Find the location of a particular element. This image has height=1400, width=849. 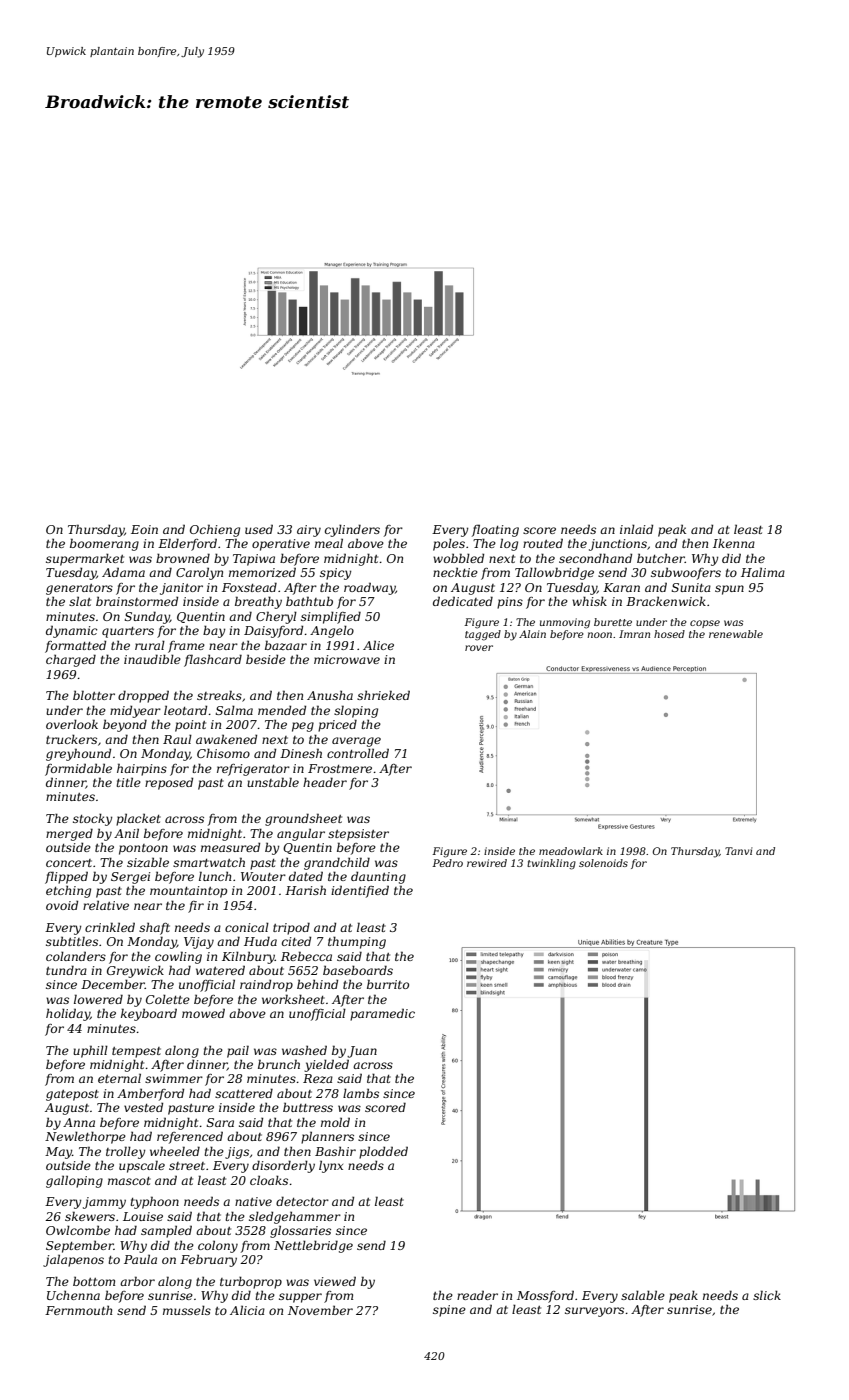

paramedic is located at coordinates (382, 1014).
